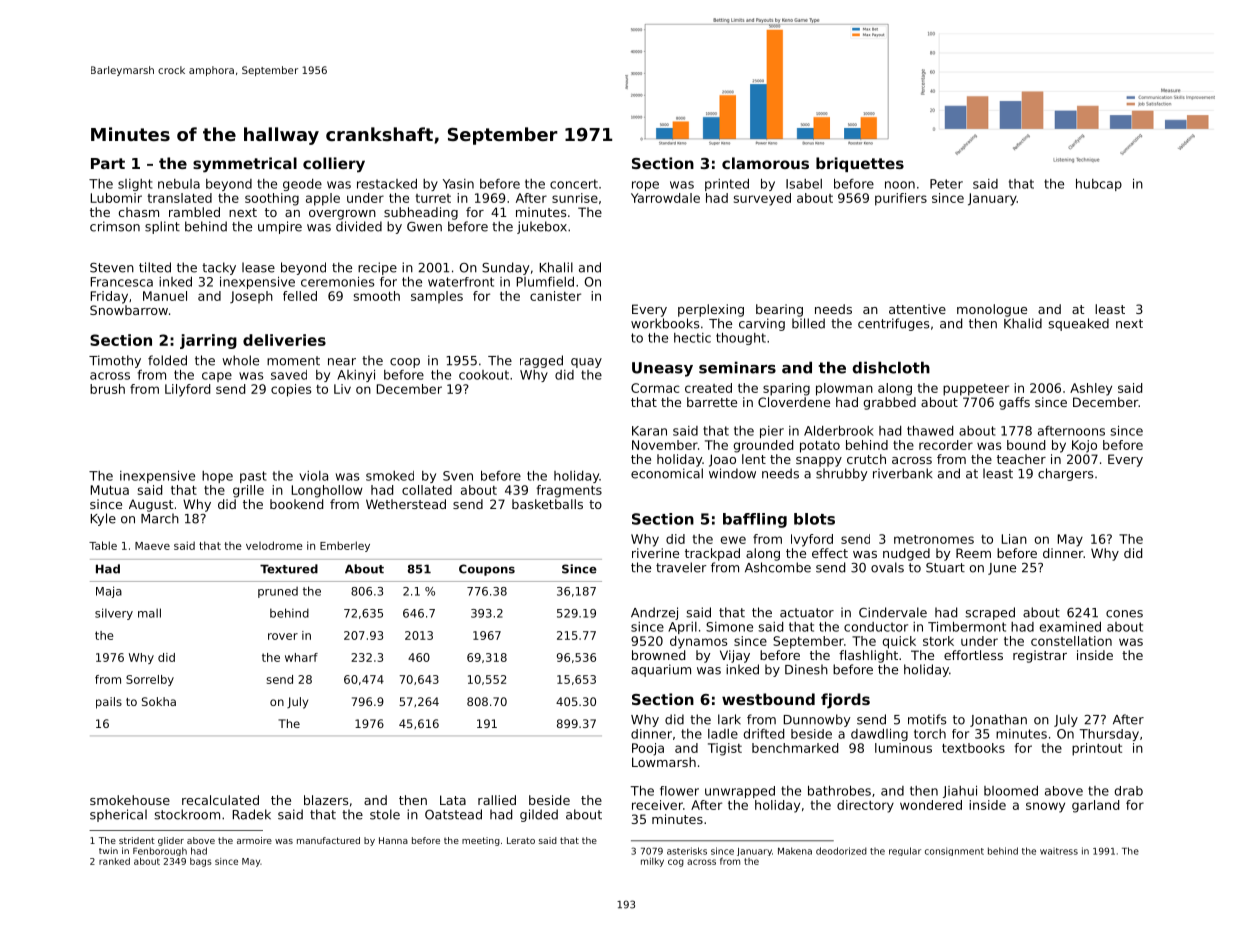 The image size is (1233, 952). Describe the element at coordinates (574, 184) in the document. I see `concert` at that location.
